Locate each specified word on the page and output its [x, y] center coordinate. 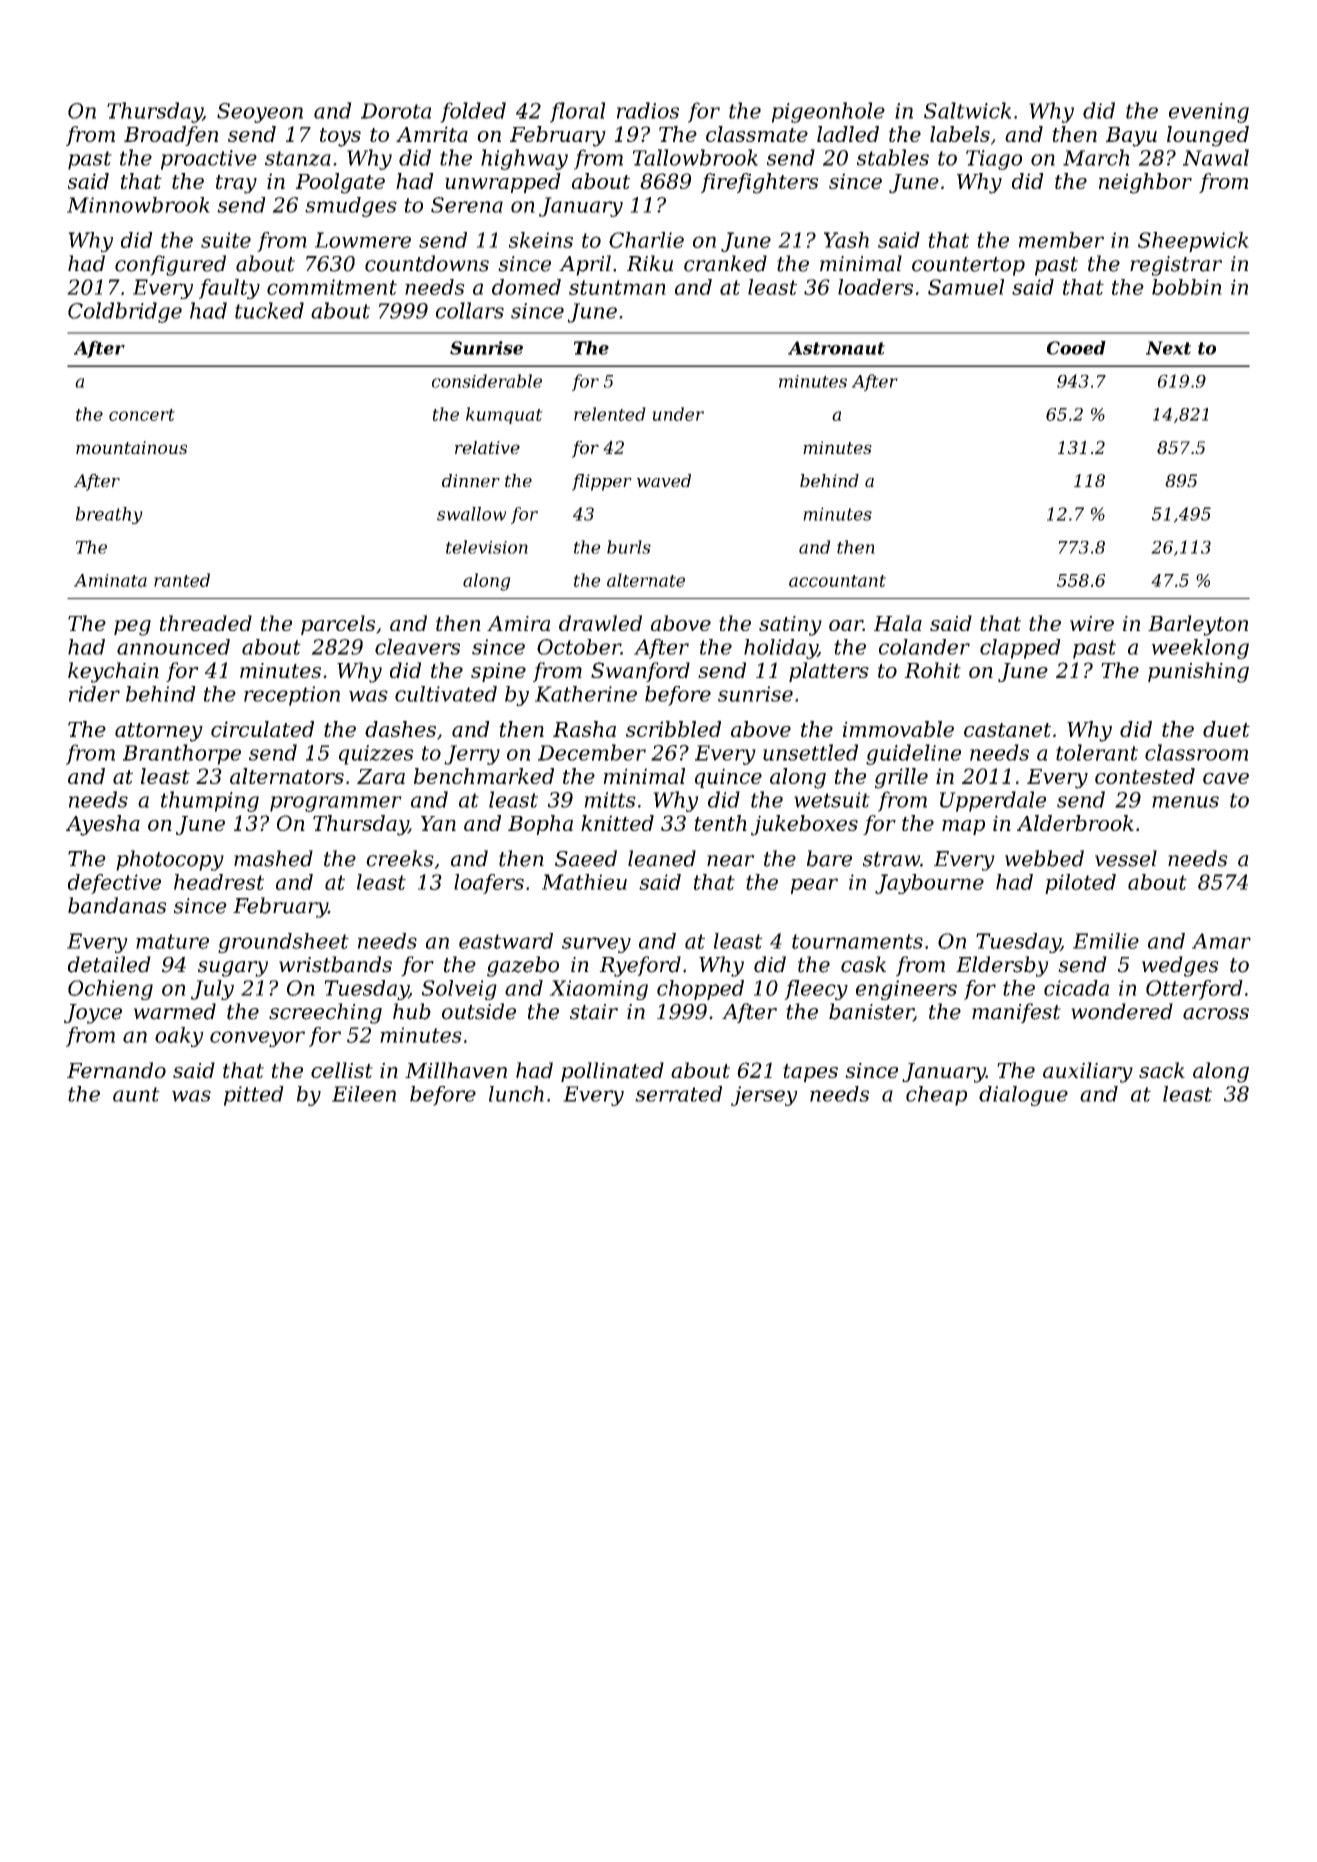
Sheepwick [1193, 242]
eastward [506, 941]
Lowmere [363, 240]
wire [1092, 623]
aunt [136, 1094]
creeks [400, 858]
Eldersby [1002, 966]
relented [610, 414]
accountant [837, 581]
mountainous [131, 447]
